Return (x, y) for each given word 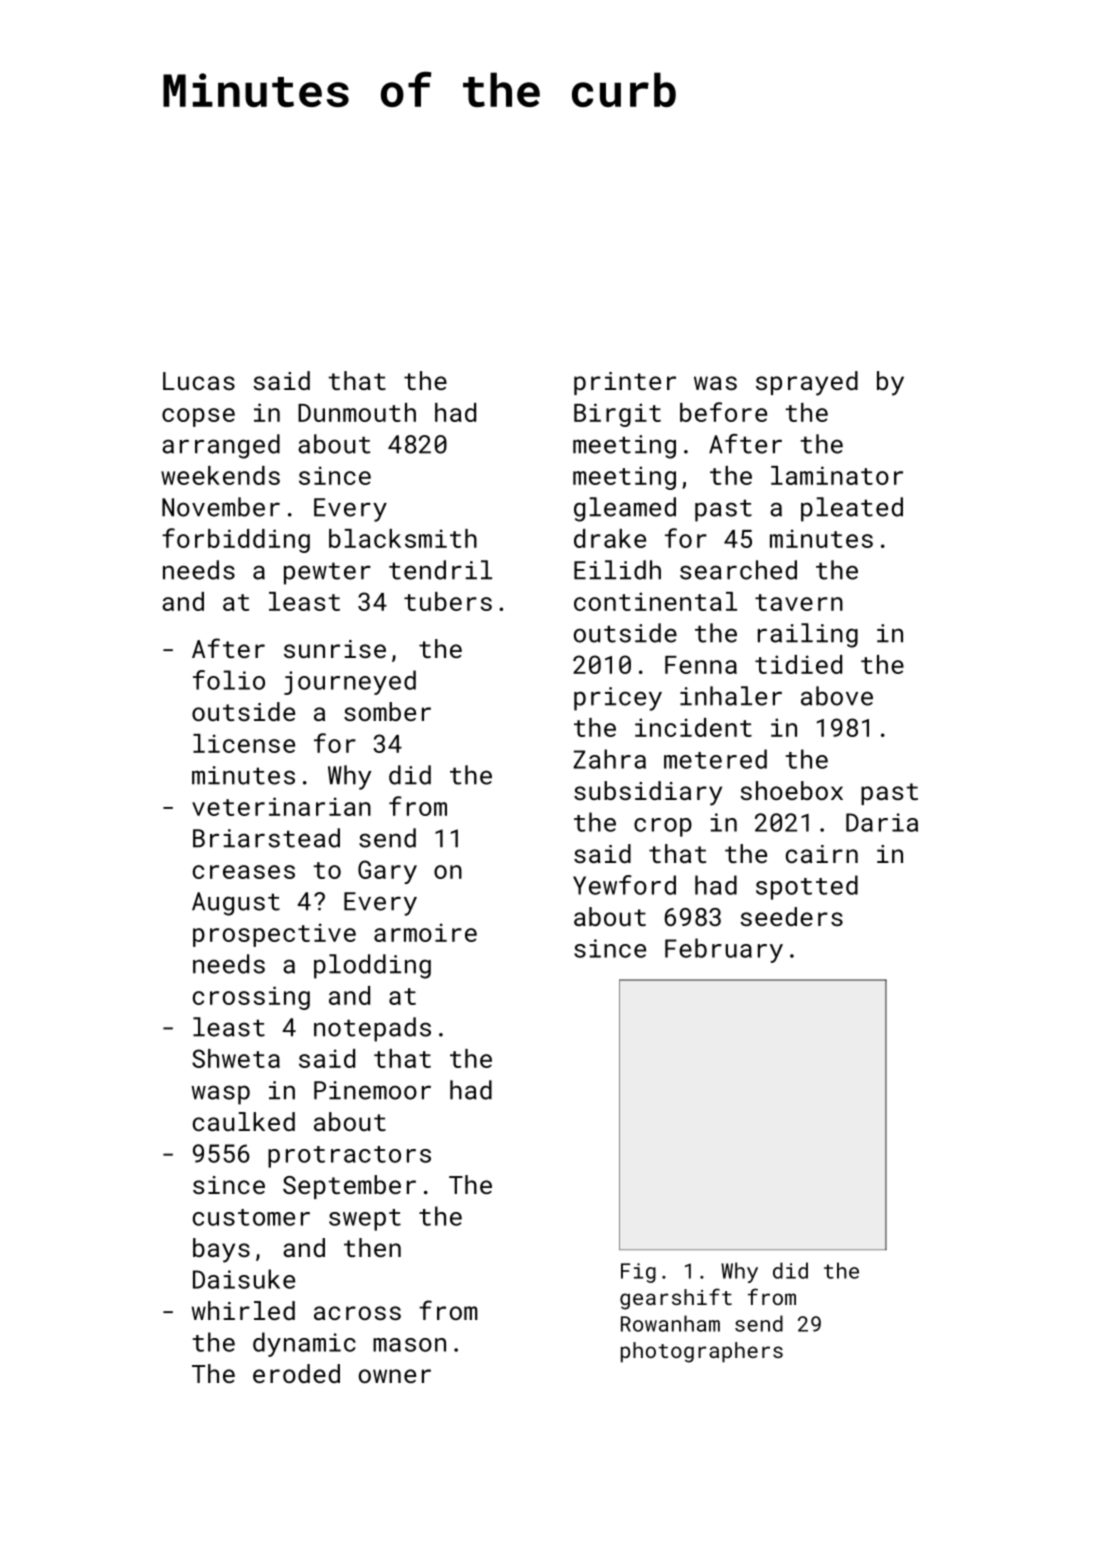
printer (625, 383)
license (244, 743)
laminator (837, 475)
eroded (296, 1373)
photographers (702, 1352)
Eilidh (617, 570)
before (723, 412)
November (221, 507)
